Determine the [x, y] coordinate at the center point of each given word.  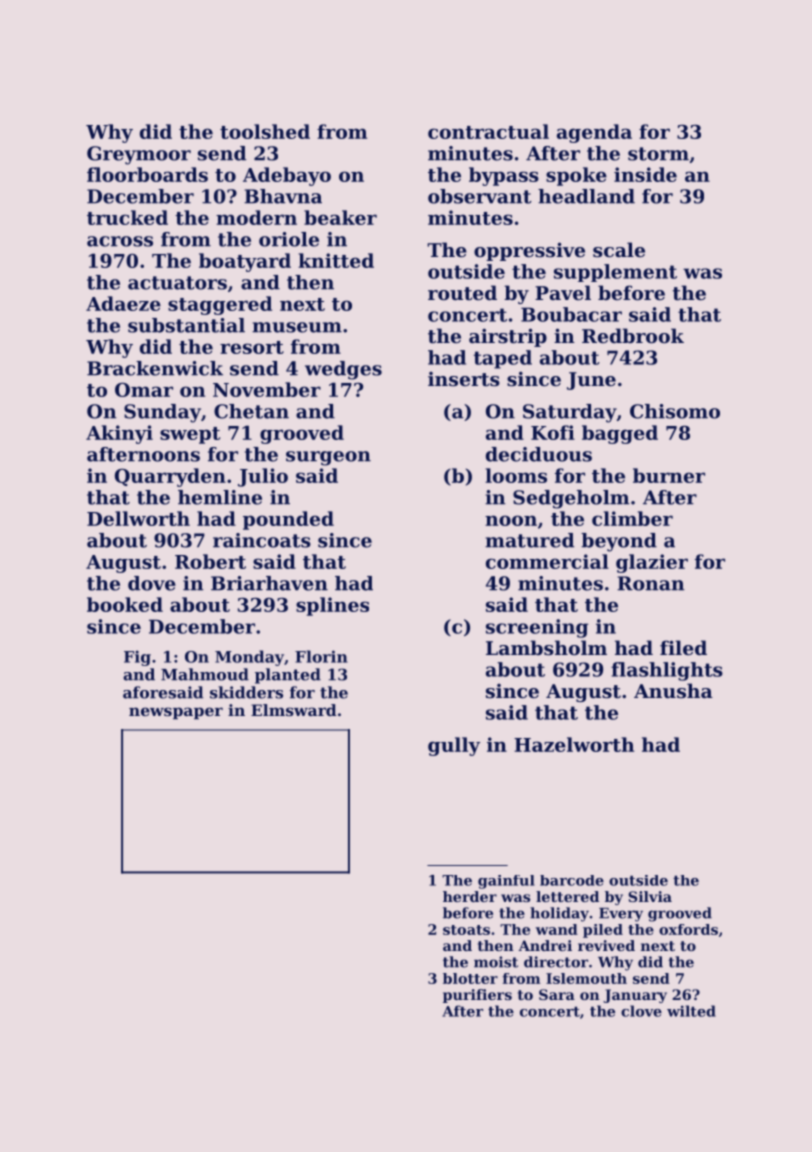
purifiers [477, 996]
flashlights [667, 671]
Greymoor [139, 155]
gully [454, 746]
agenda [594, 133]
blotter [470, 978]
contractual [488, 131]
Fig [137, 658]
